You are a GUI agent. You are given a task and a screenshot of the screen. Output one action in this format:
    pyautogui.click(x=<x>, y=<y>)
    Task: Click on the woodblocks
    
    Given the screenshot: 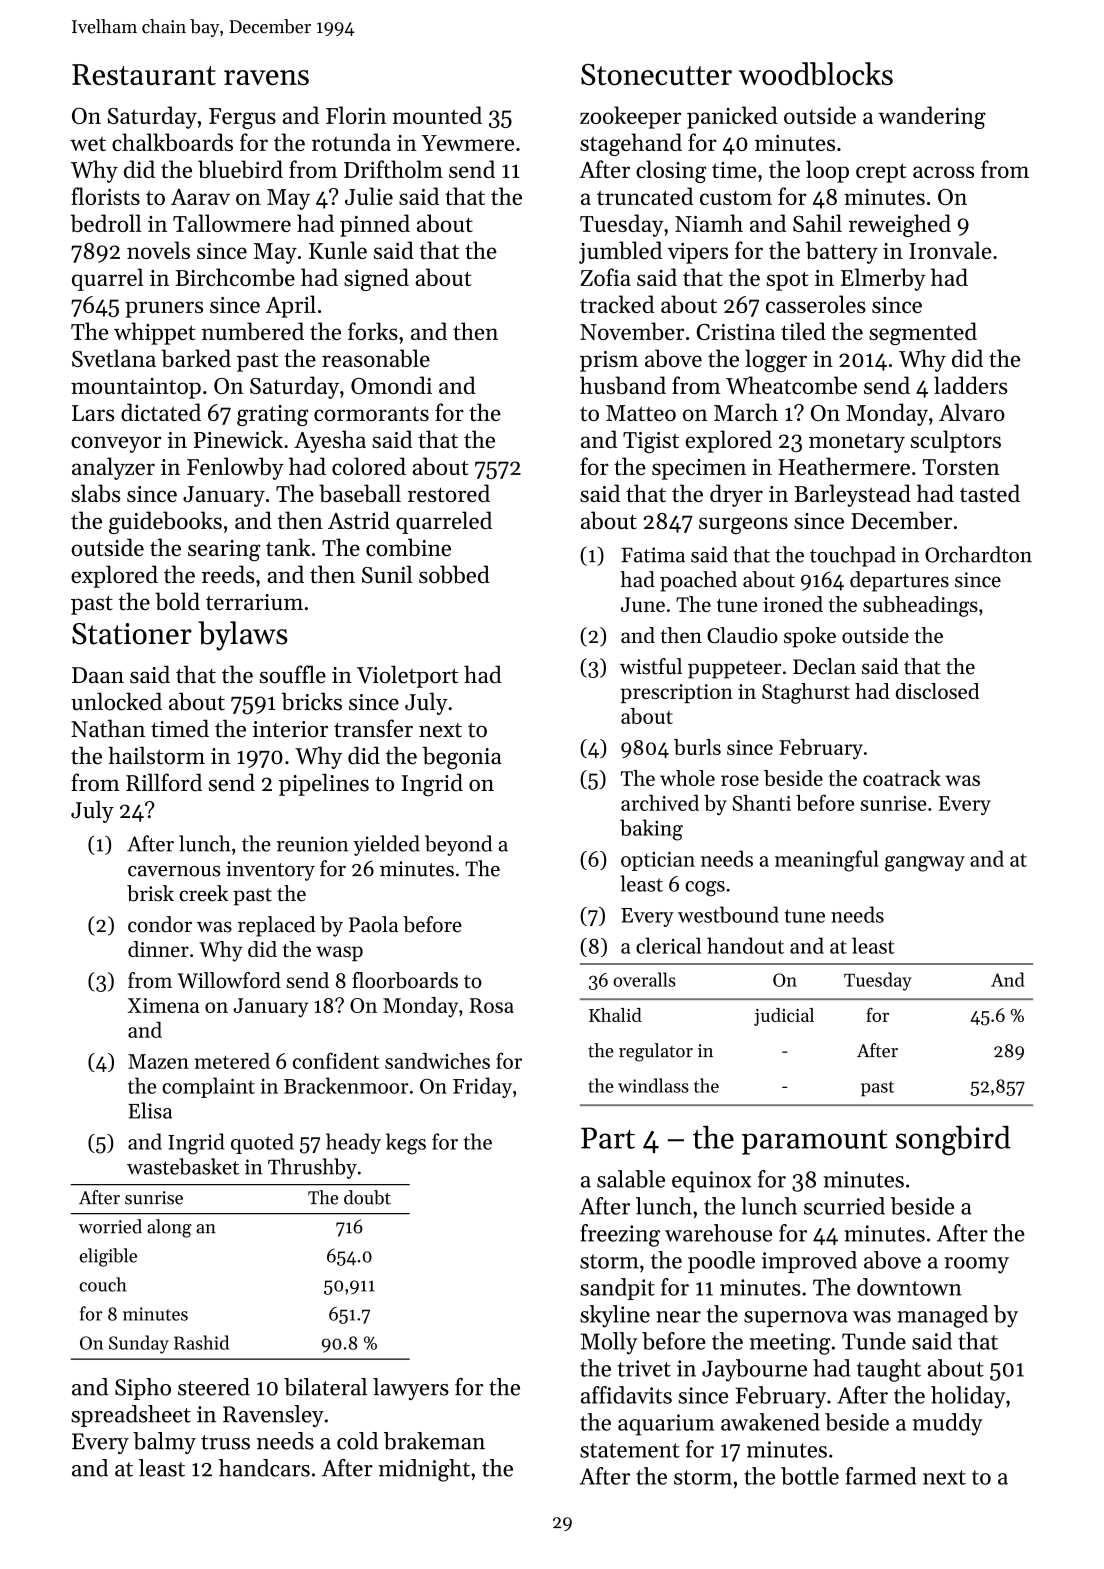 What is the action you would take?
    pyautogui.click(x=816, y=74)
